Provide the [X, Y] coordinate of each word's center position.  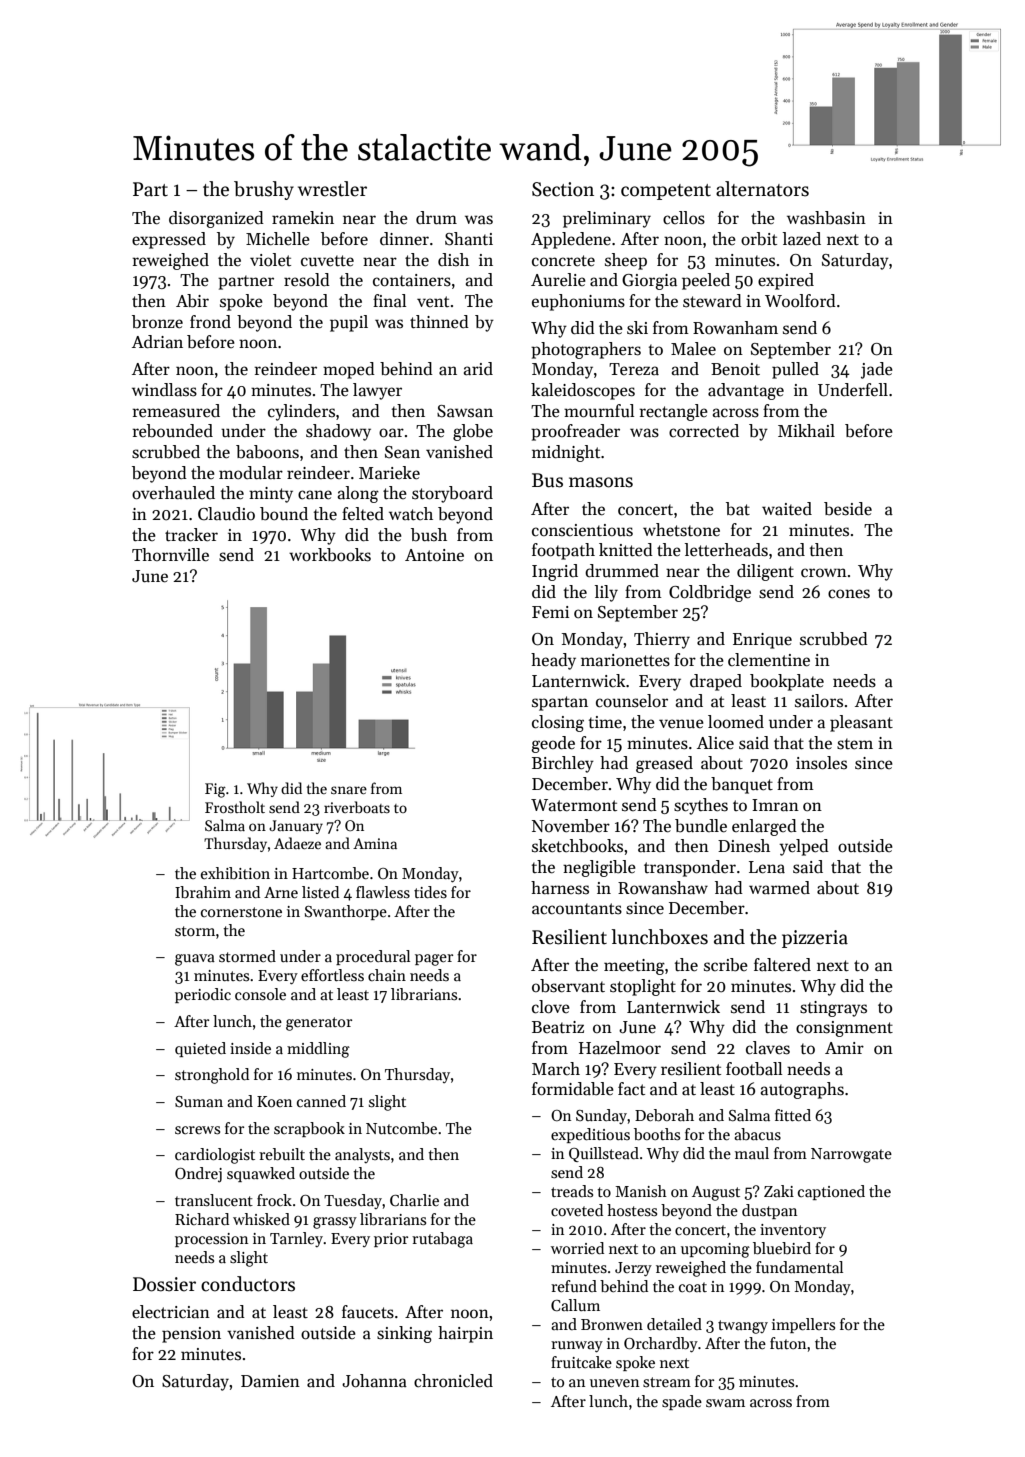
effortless [332, 975]
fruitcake [581, 1362]
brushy [264, 190]
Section [563, 189]
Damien [270, 1381]
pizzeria [815, 939]
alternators [762, 189]
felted [363, 514]
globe [473, 432]
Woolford [800, 301]
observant [568, 986]
